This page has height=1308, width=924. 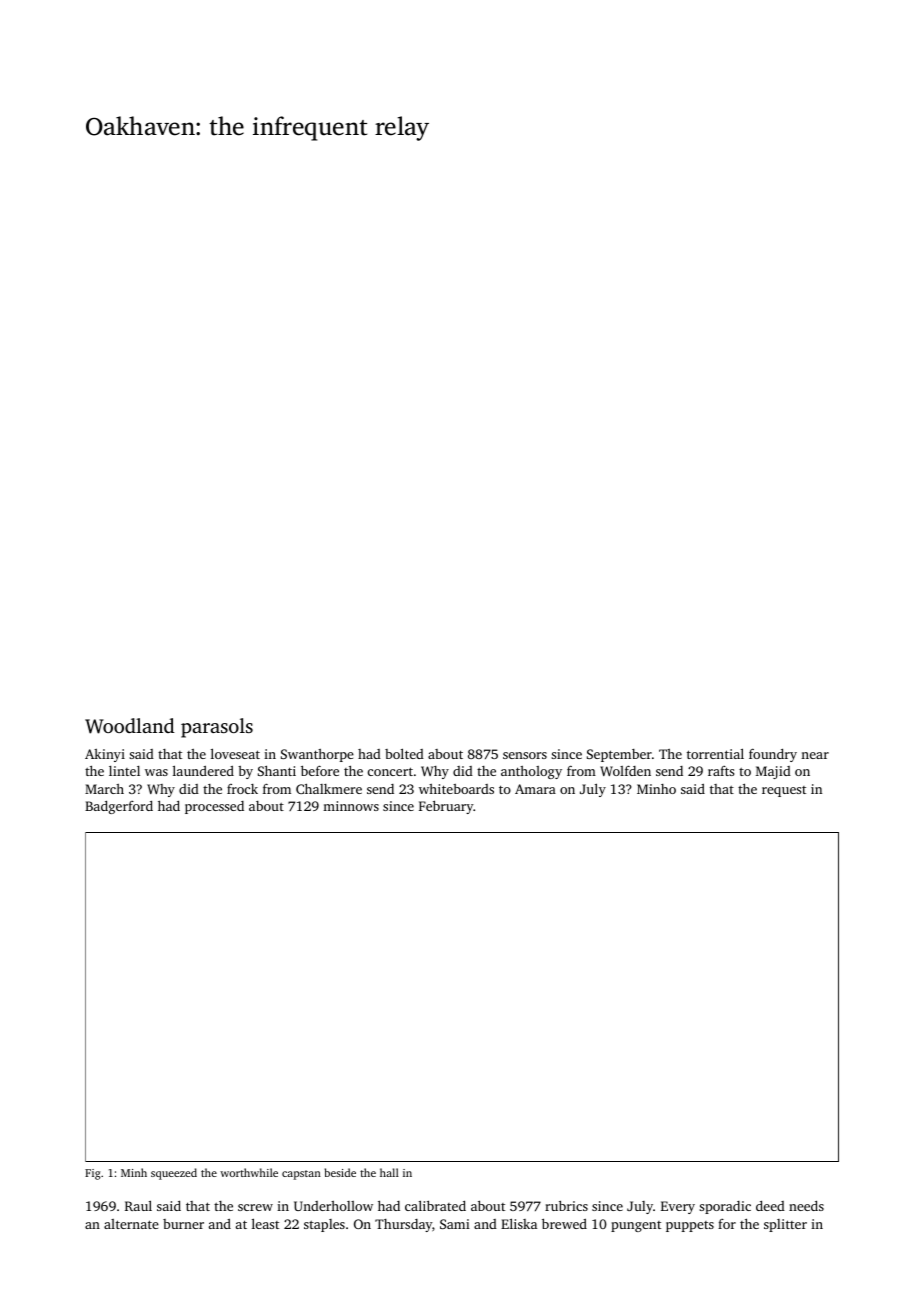 What do you see at coordinates (636, 1226) in the page?
I see `pungent` at bounding box center [636, 1226].
